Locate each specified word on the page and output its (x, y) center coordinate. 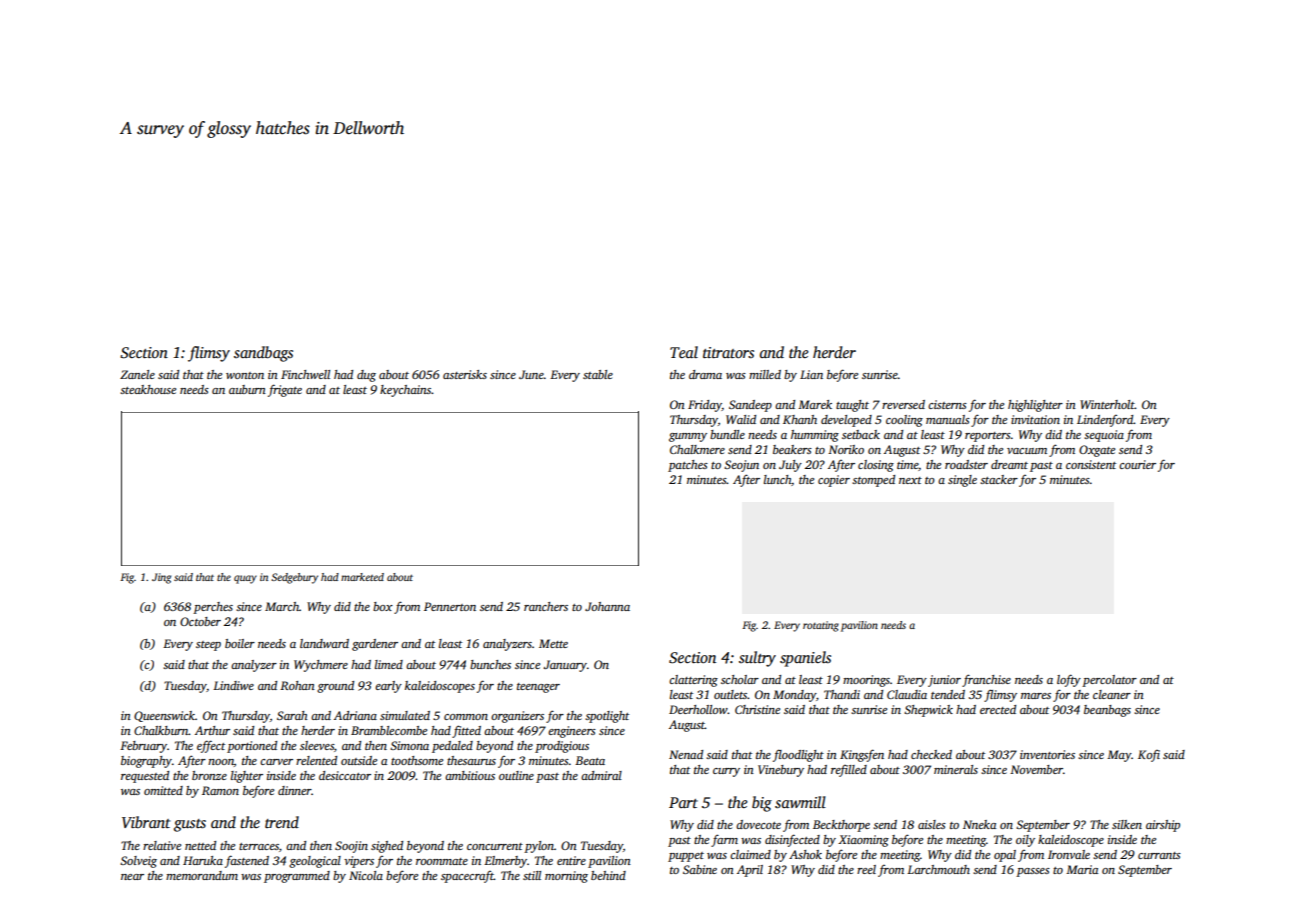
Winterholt (1107, 404)
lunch (777, 479)
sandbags (263, 354)
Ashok (805, 854)
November (1036, 769)
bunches (490, 664)
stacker (999, 479)
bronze (209, 775)
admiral (601, 775)
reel (866, 869)
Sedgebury (294, 578)
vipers (359, 862)
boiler (240, 643)
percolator (1109, 681)
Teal (684, 352)
